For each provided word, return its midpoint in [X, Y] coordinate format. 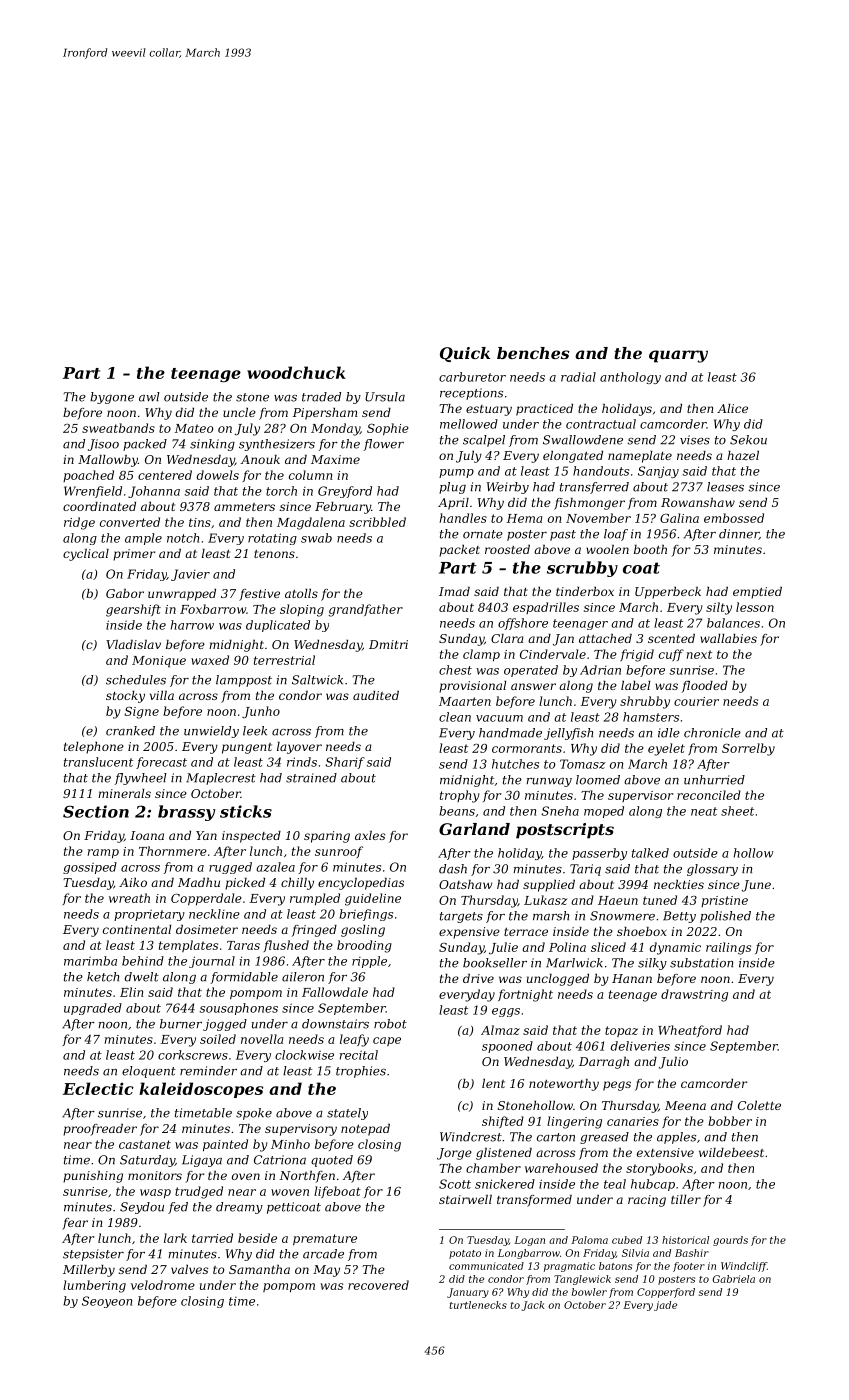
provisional [472, 687]
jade [665, 1306]
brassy [186, 813]
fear [75, 1224]
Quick [465, 354]
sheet [737, 811]
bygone [112, 398]
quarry [678, 356]
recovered [378, 1285]
